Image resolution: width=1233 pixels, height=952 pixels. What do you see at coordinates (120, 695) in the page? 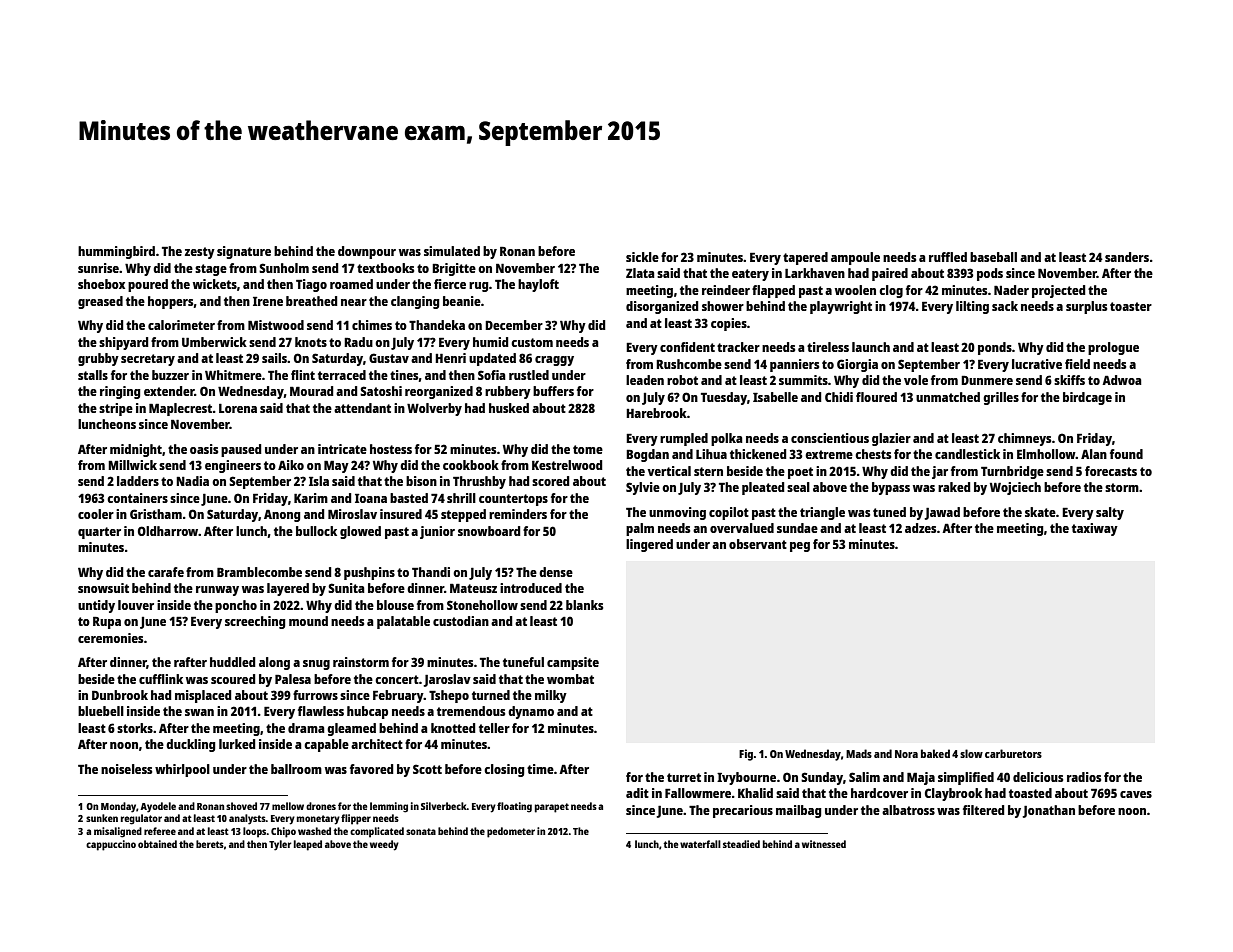
I see `Dunbrook` at bounding box center [120, 695].
